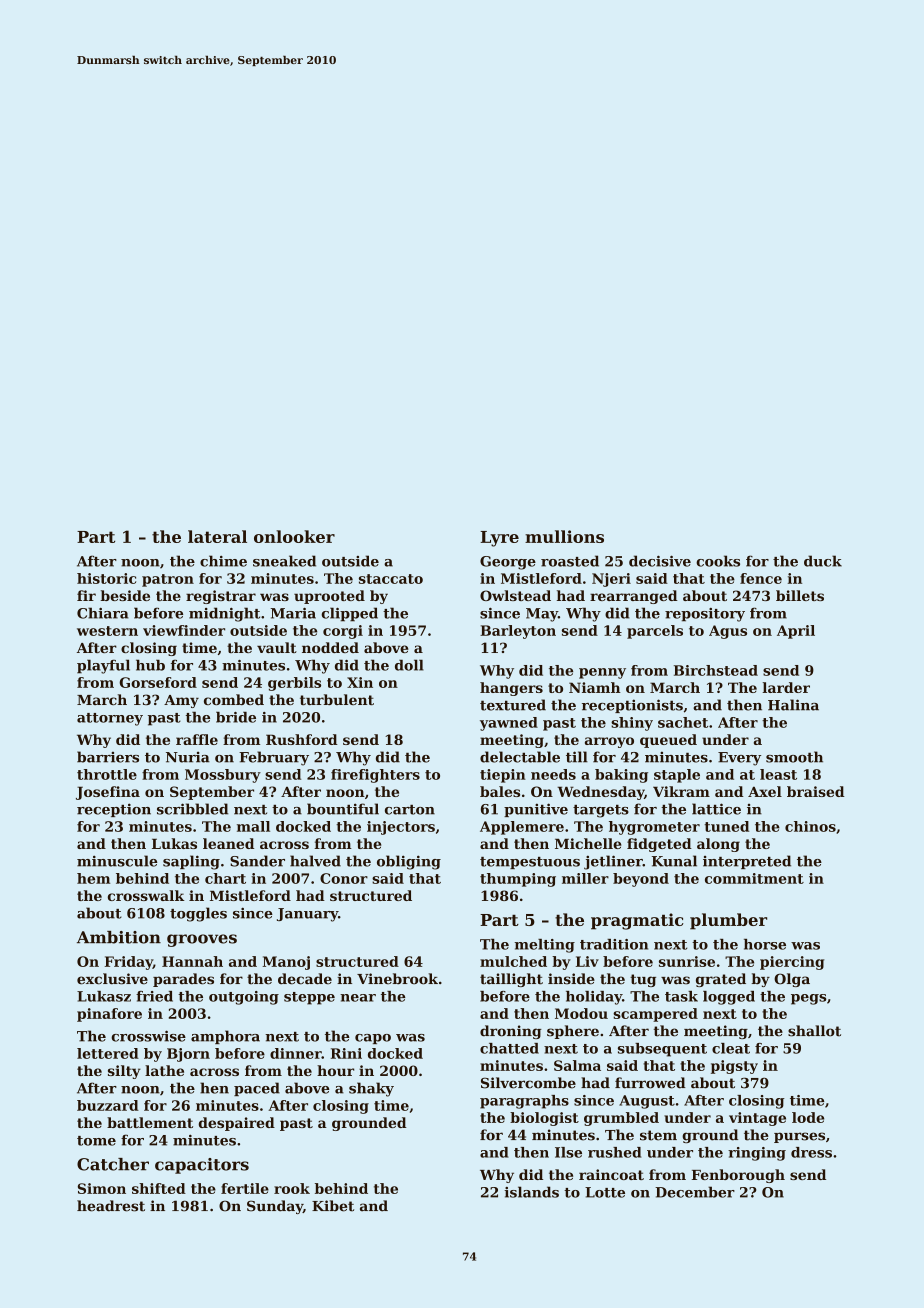  Describe the element at coordinates (499, 539) in the document. I see `Lyre` at that location.
